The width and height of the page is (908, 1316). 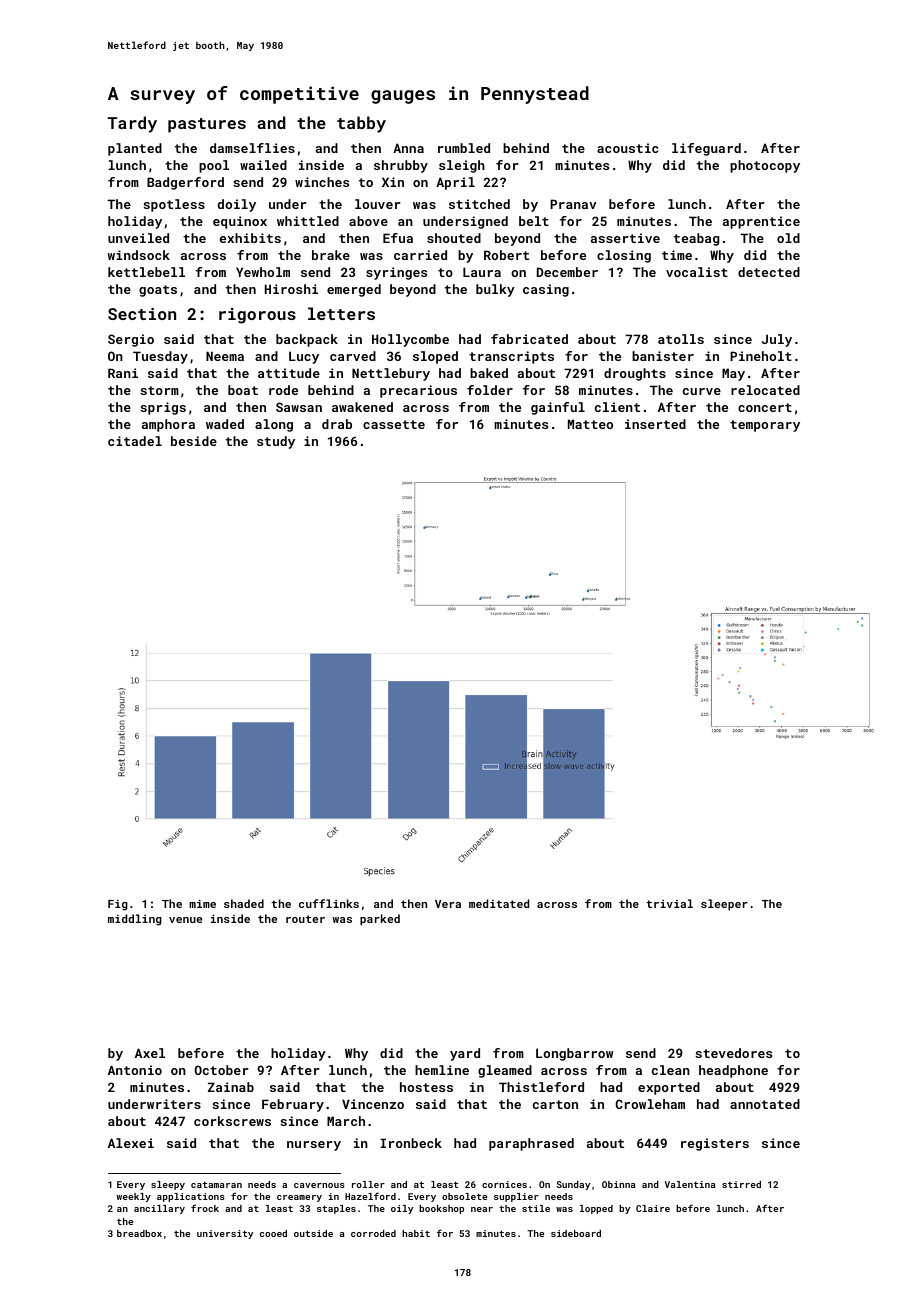 I want to click on university, so click(x=225, y=1234).
